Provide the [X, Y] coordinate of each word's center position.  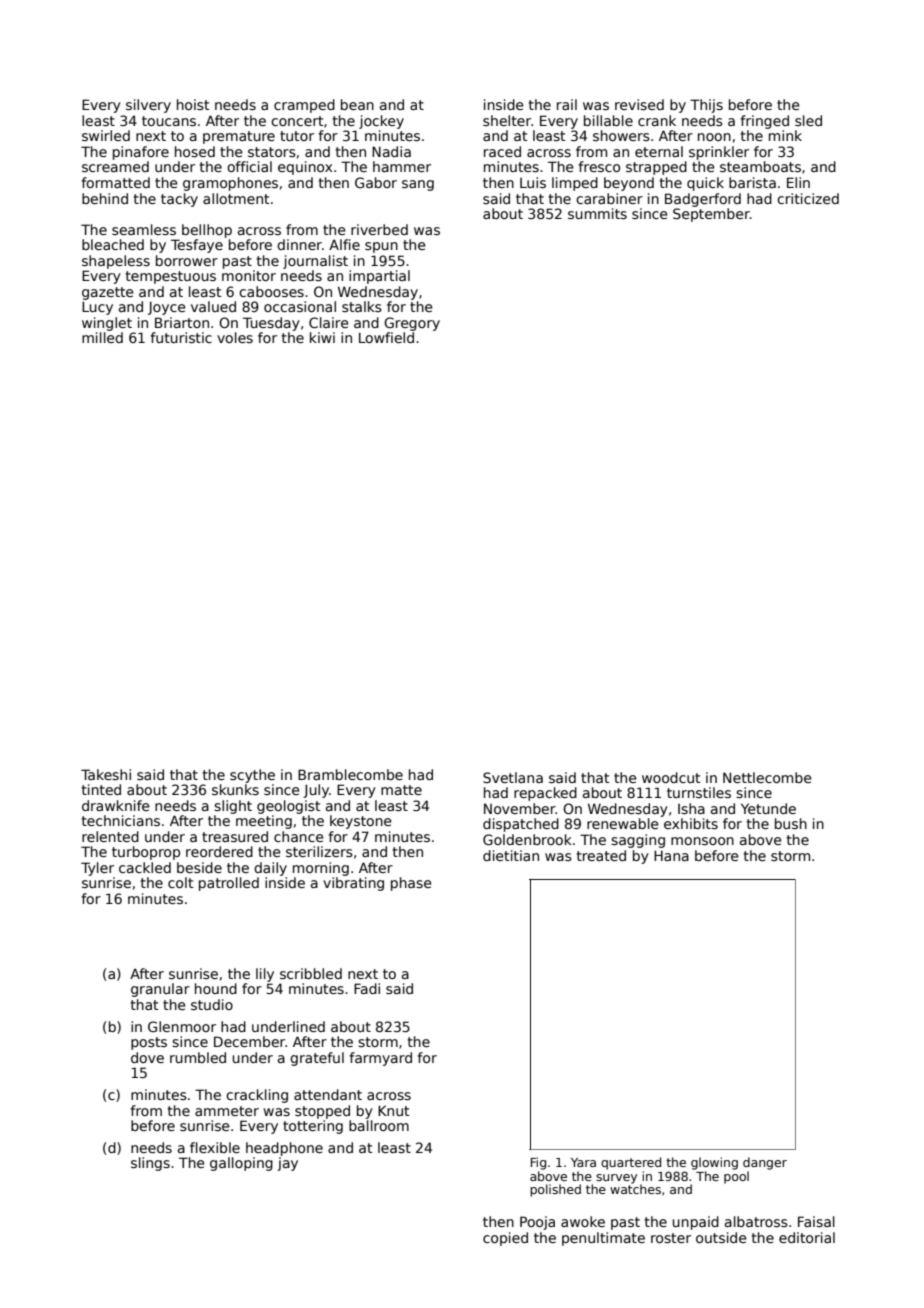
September [711, 215]
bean [357, 104]
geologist [288, 807]
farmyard [380, 1059]
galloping [241, 1164]
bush [791, 823]
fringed [764, 122]
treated [601, 855]
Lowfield [386, 337]
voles [235, 337]
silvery [148, 106]
